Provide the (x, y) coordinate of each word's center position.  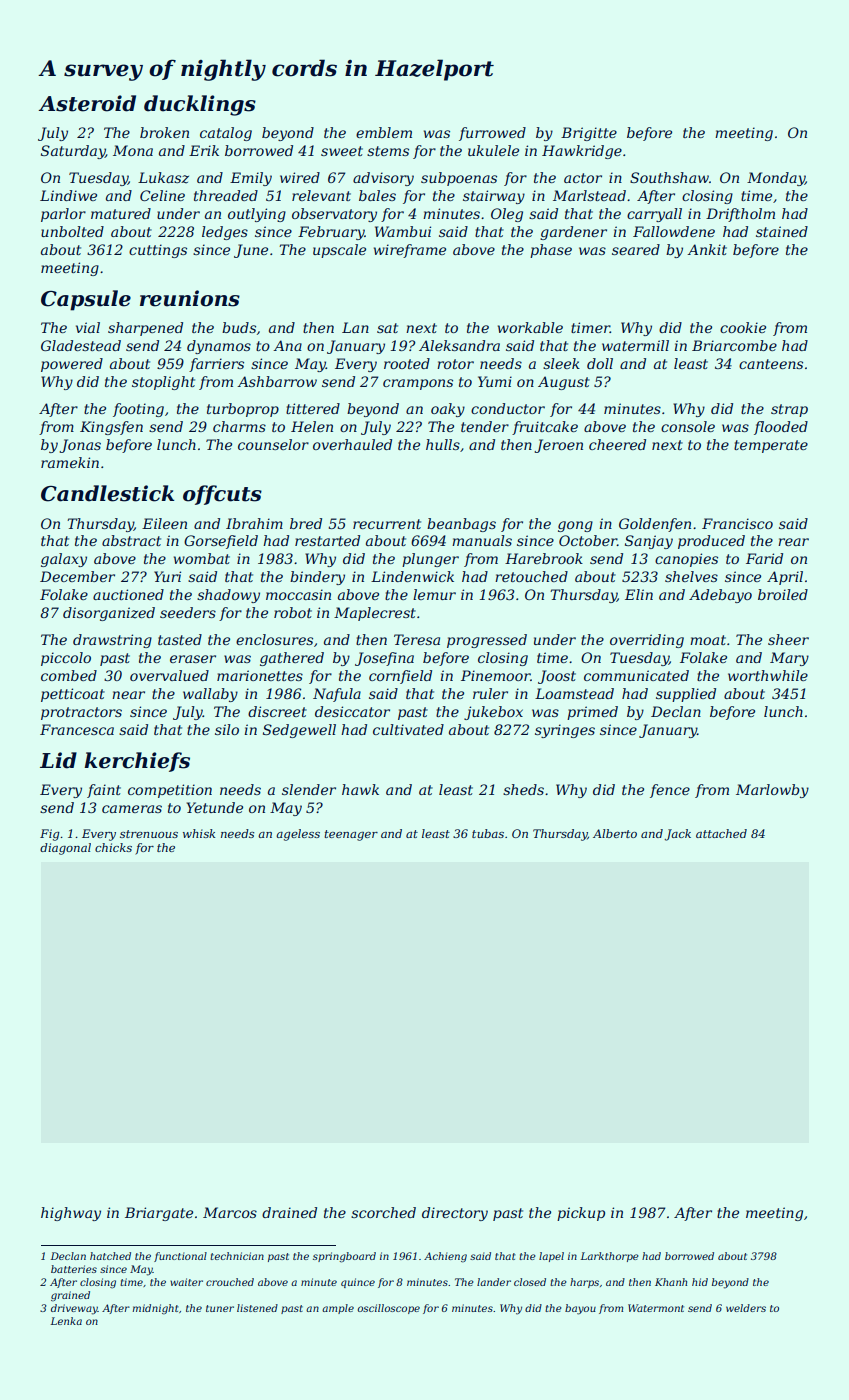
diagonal (65, 849)
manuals (482, 540)
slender (309, 789)
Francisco (737, 523)
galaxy (64, 560)
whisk (199, 833)
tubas (488, 833)
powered (72, 365)
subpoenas (459, 179)
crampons (418, 384)
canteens (771, 364)
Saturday (73, 152)
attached (721, 833)
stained (782, 231)
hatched (110, 1256)
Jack (678, 835)
